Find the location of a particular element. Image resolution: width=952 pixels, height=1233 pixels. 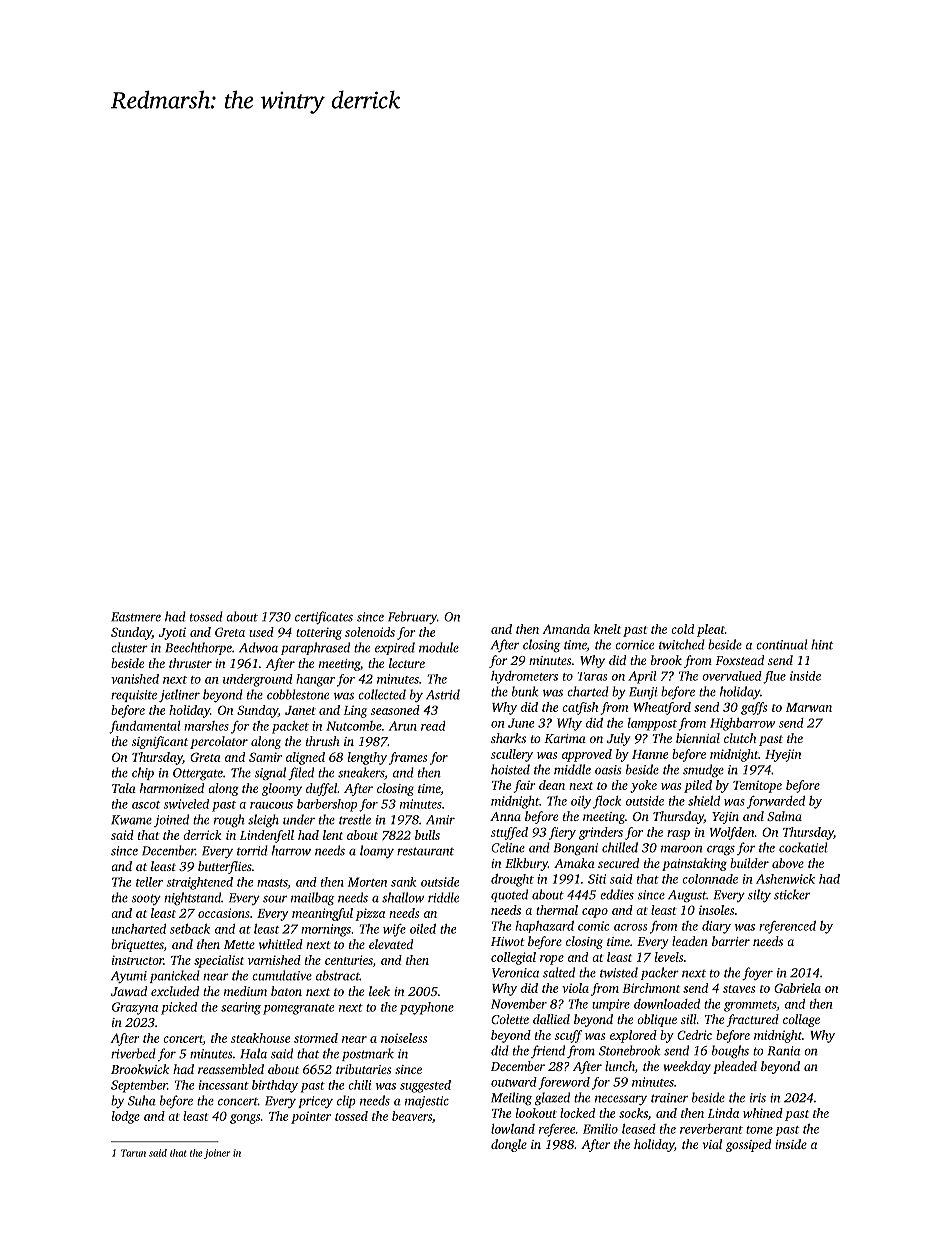

Eastmere is located at coordinates (136, 617).
